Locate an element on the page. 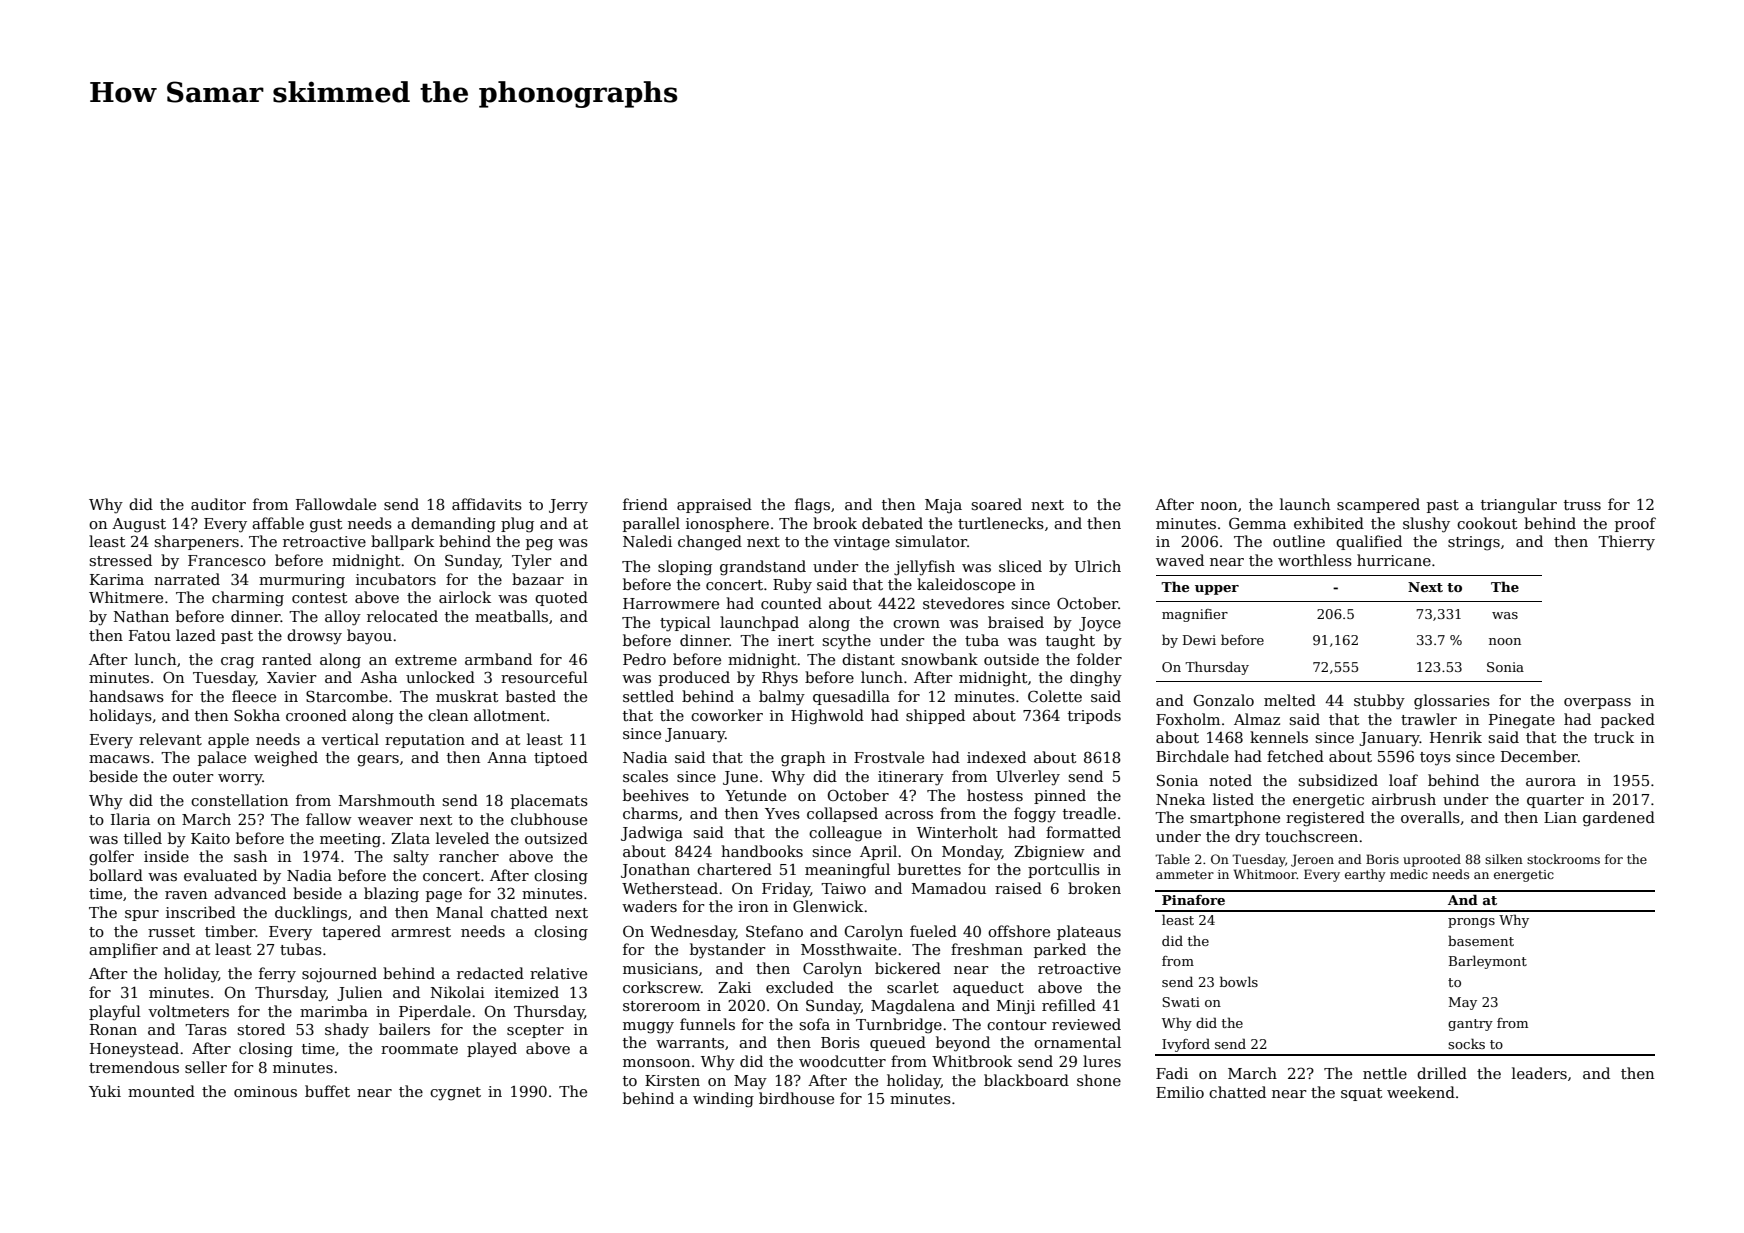  medic is located at coordinates (1409, 874).
